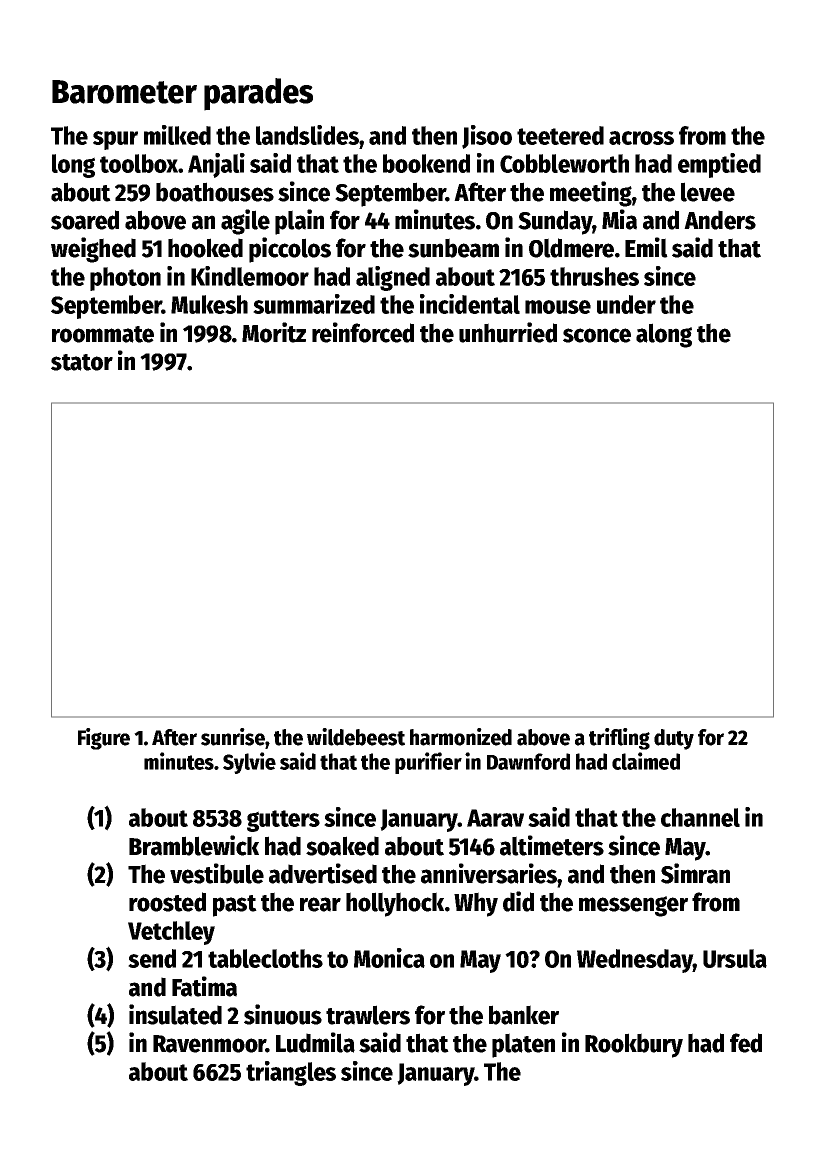  Describe the element at coordinates (495, 818) in the image. I see `Aarav` at that location.
